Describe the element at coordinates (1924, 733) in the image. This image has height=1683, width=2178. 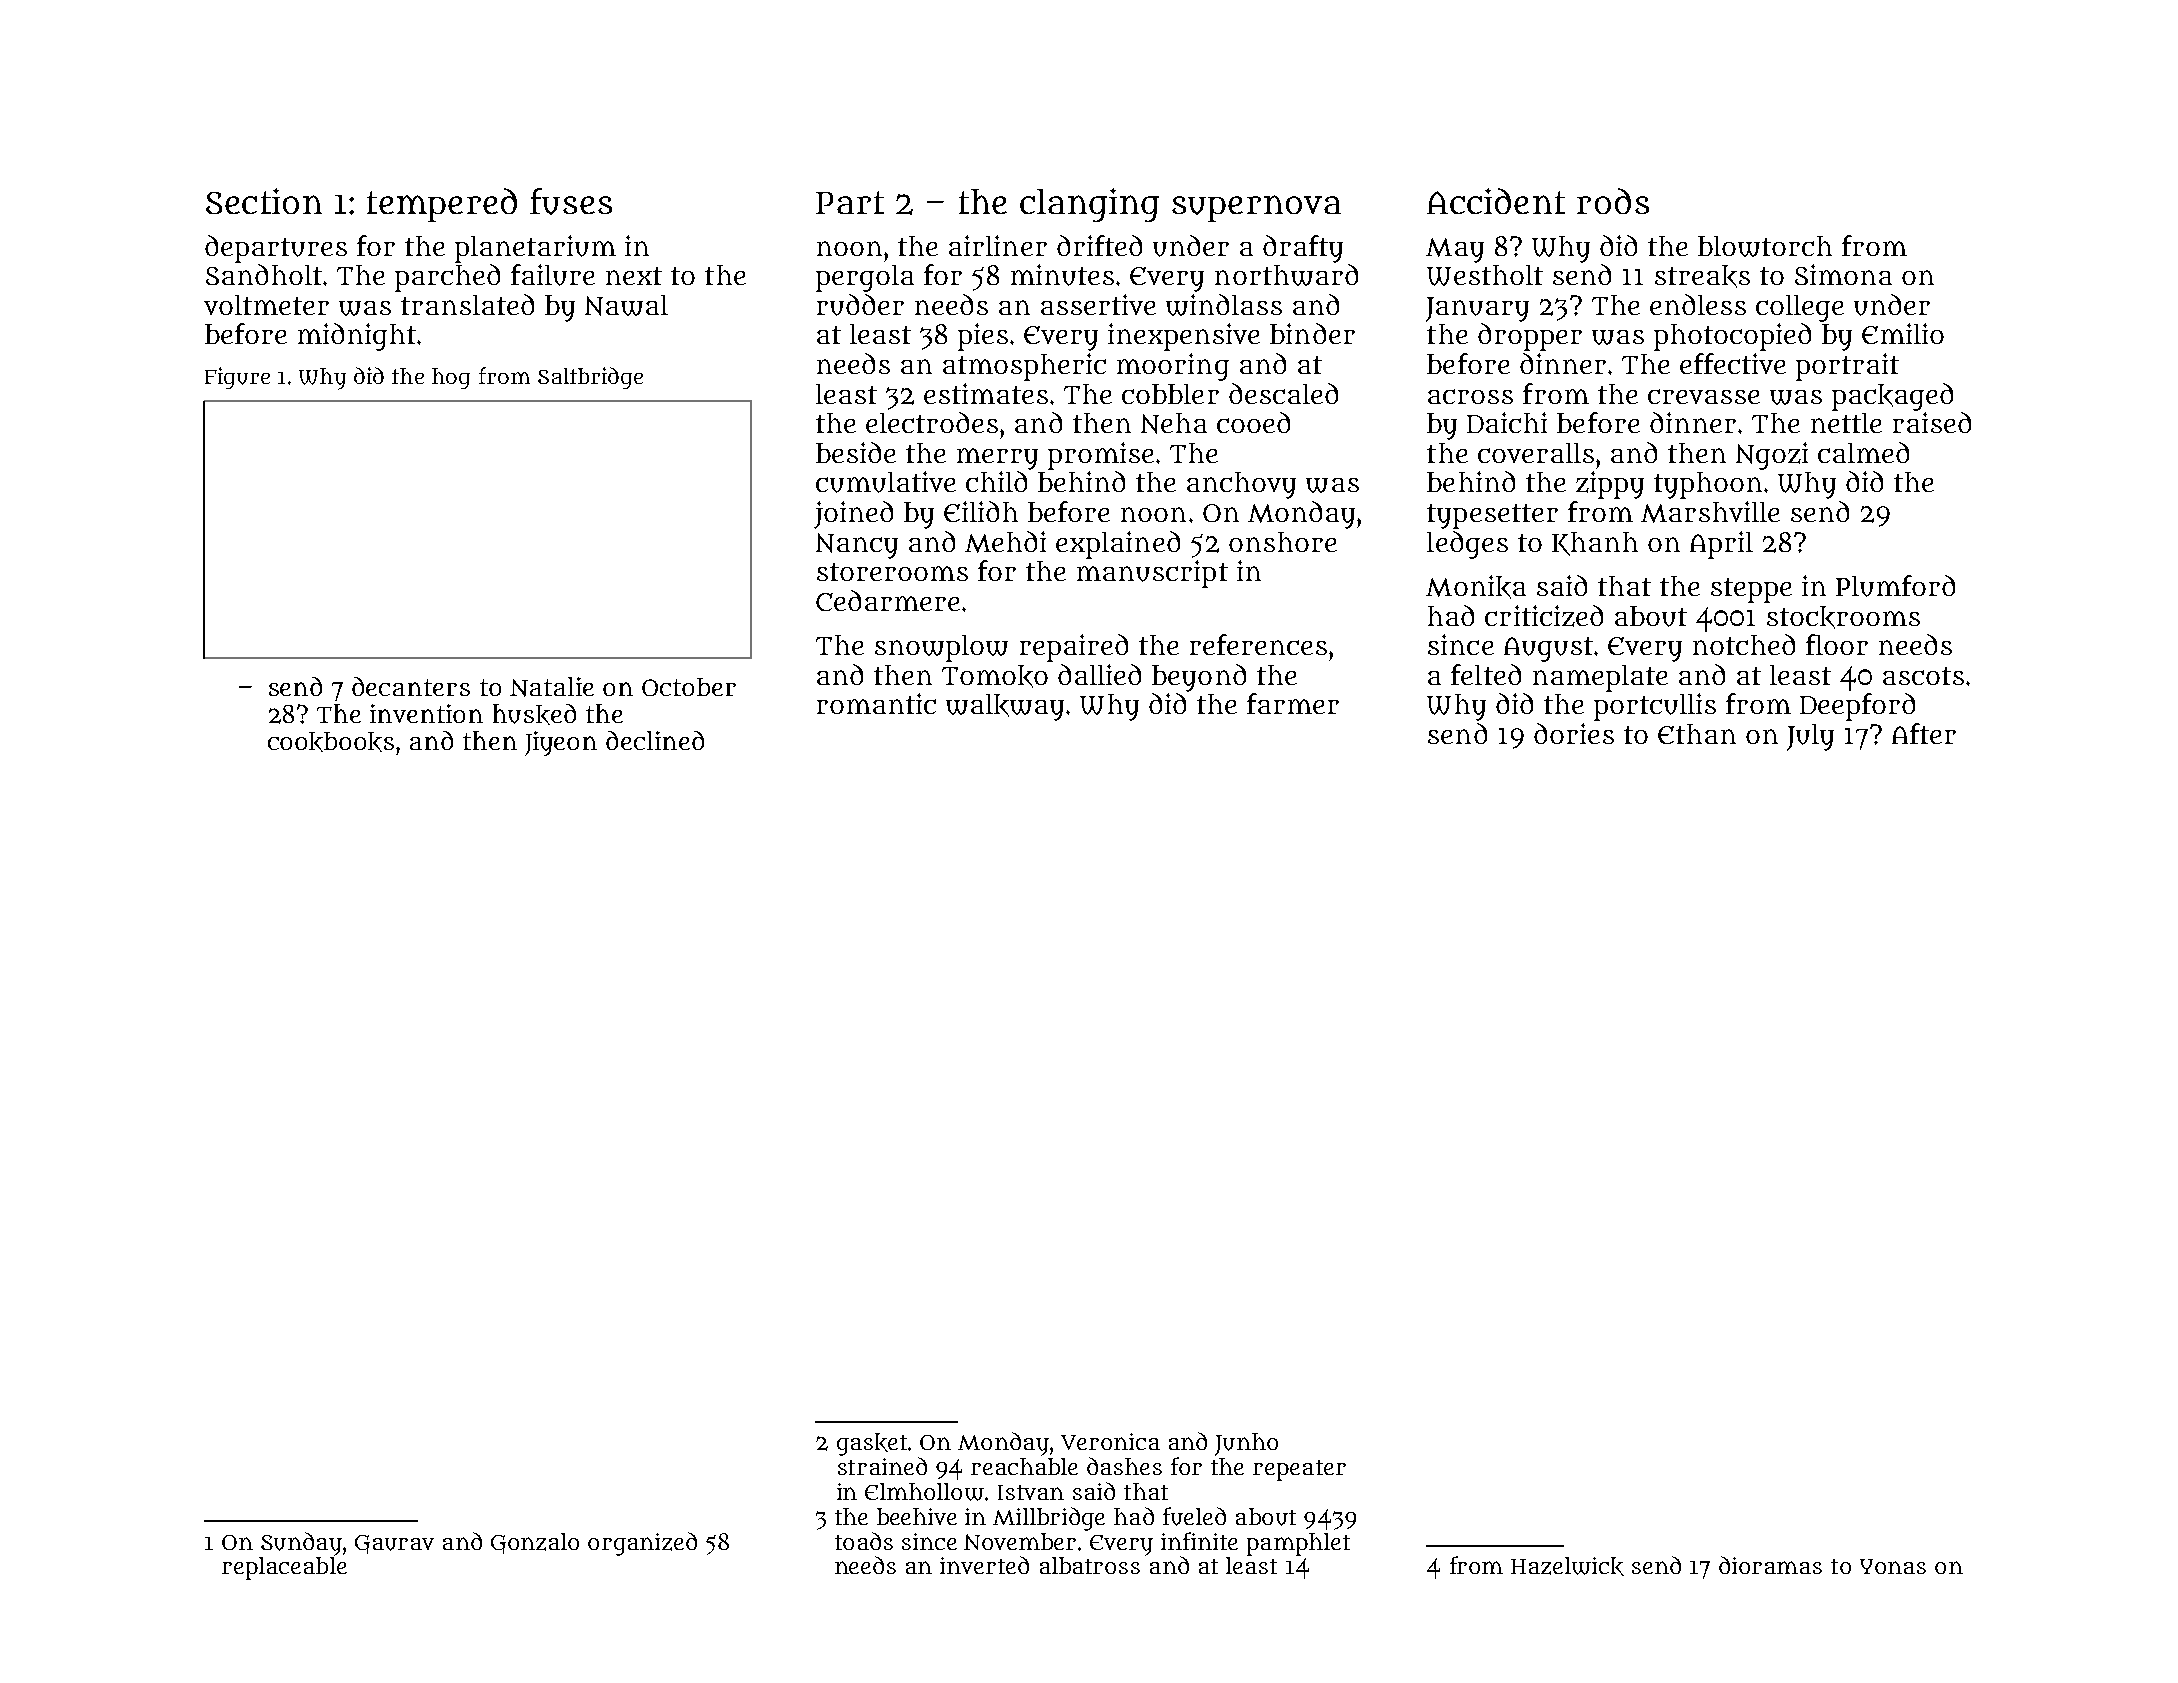
I see `After` at that location.
